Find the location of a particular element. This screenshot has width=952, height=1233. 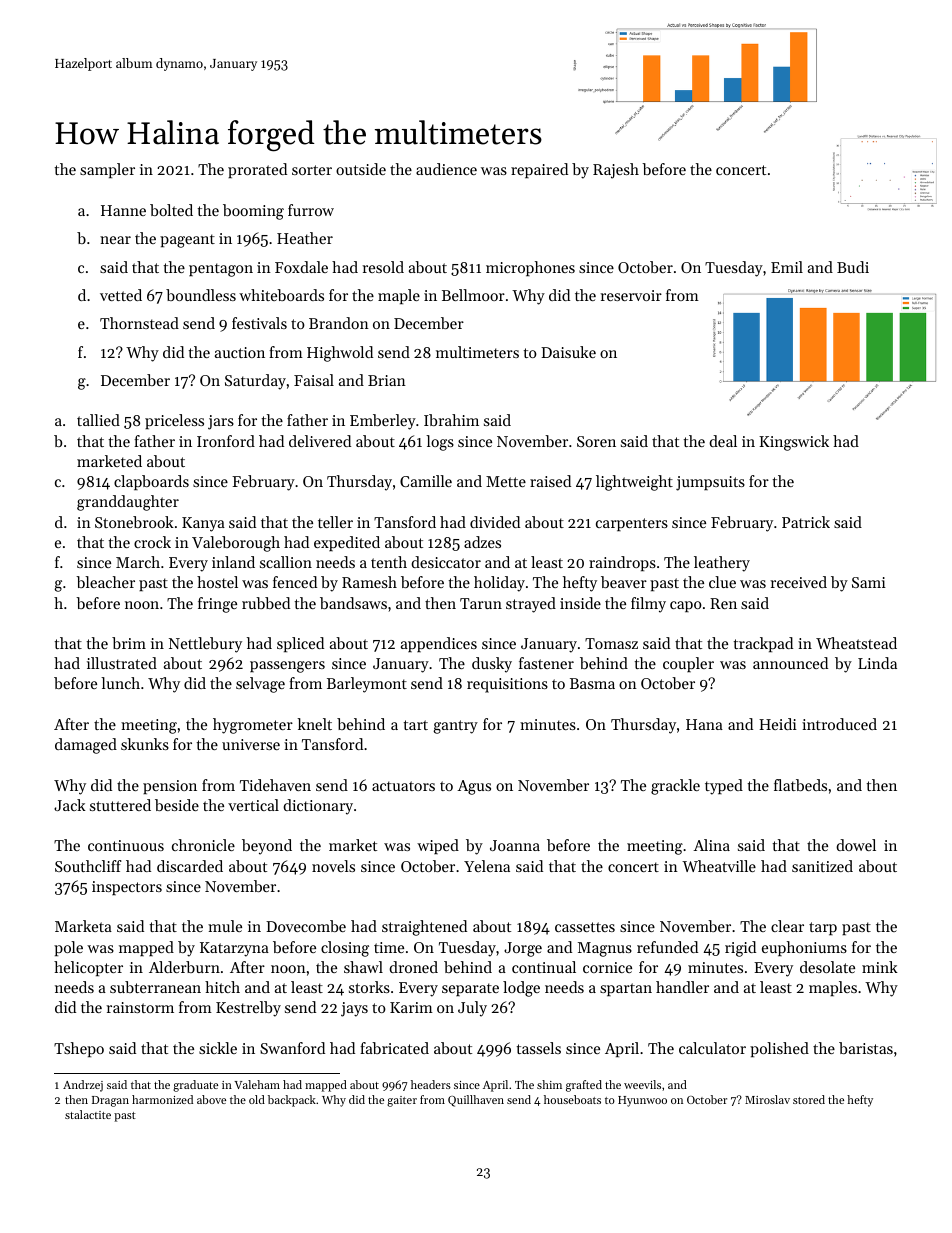

Highwold is located at coordinates (340, 354).
